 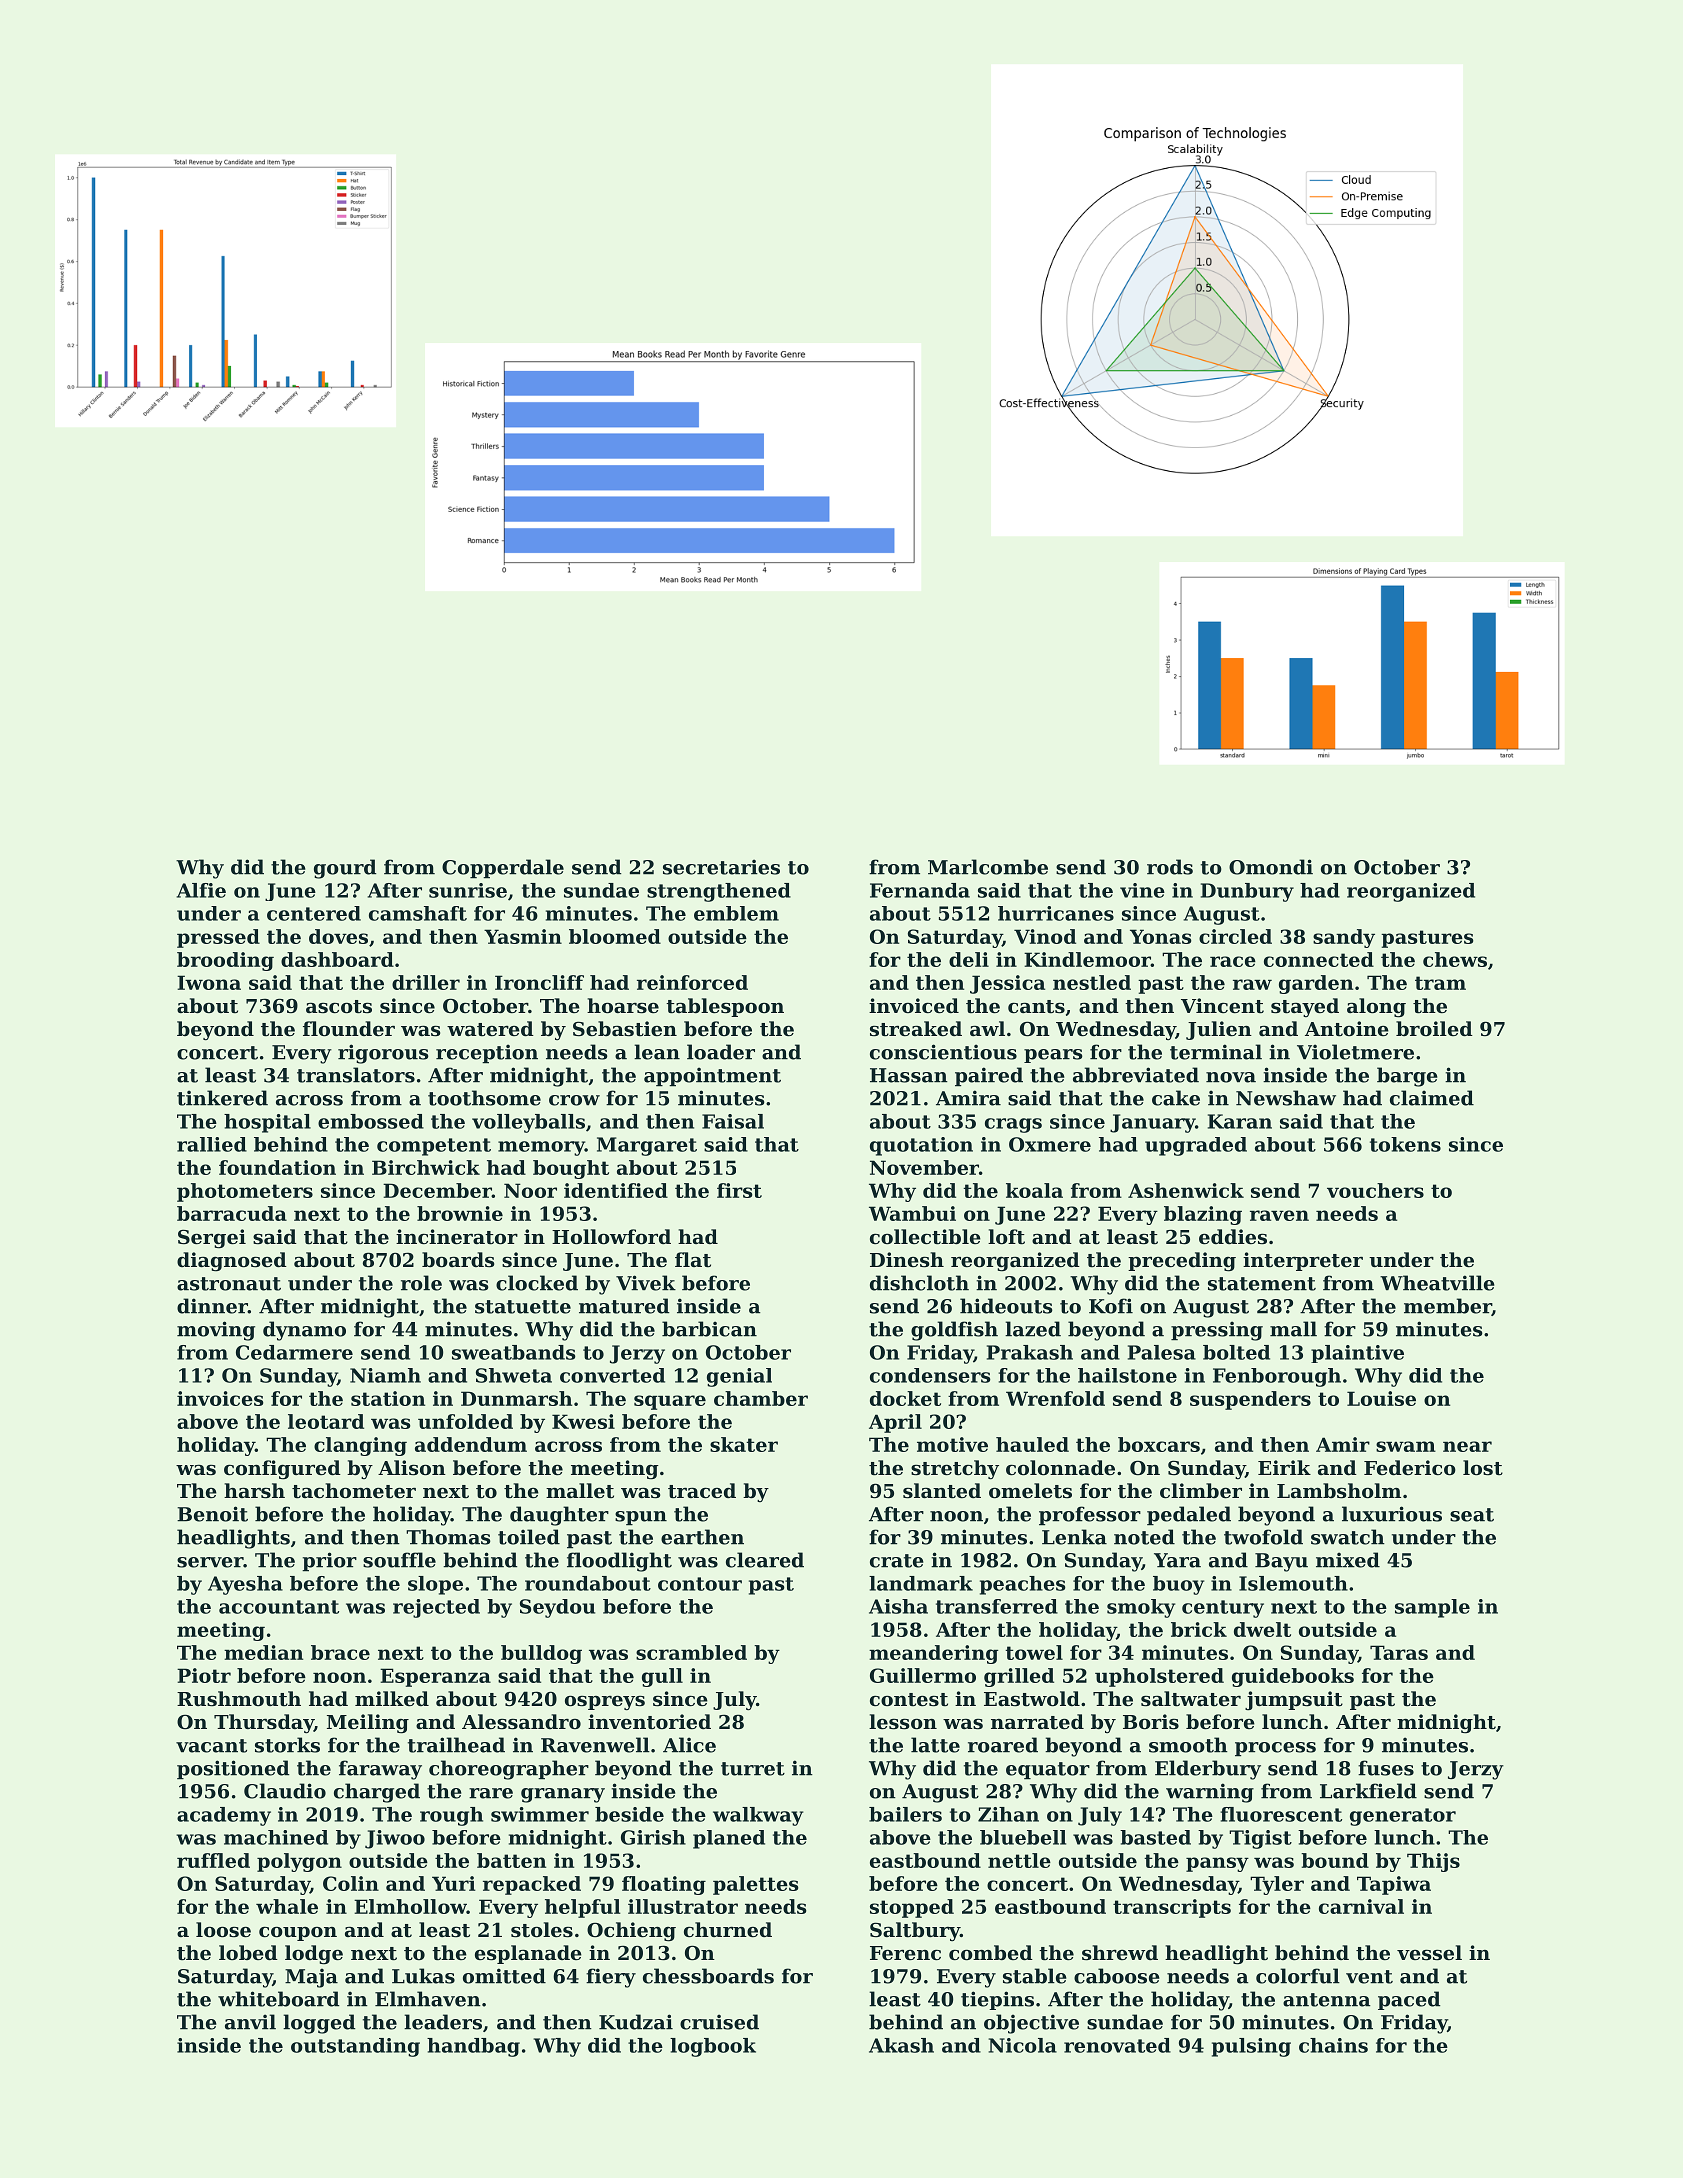 I want to click on invoices, so click(x=220, y=1398).
